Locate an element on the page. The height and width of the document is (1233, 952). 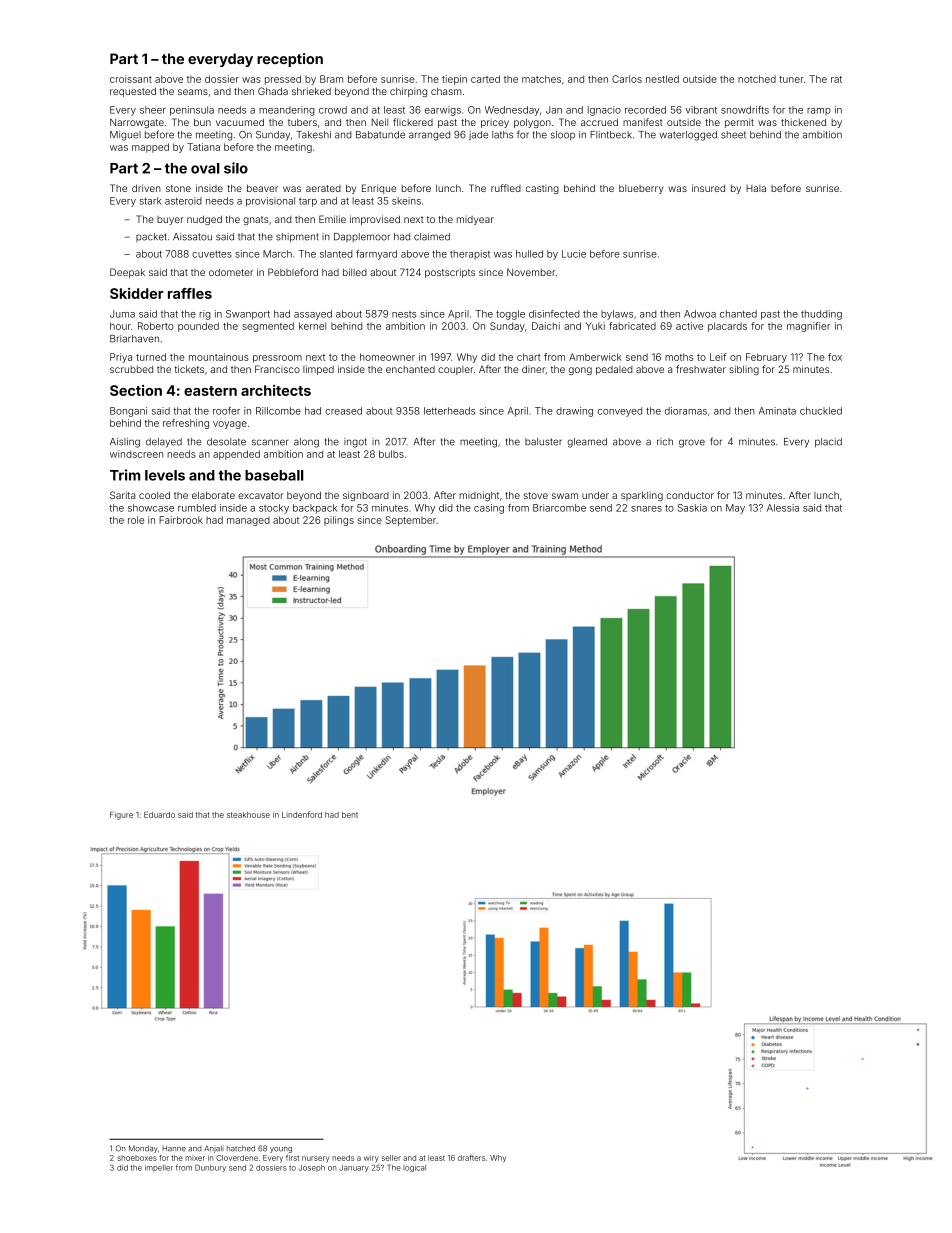
bent is located at coordinates (350, 815).
